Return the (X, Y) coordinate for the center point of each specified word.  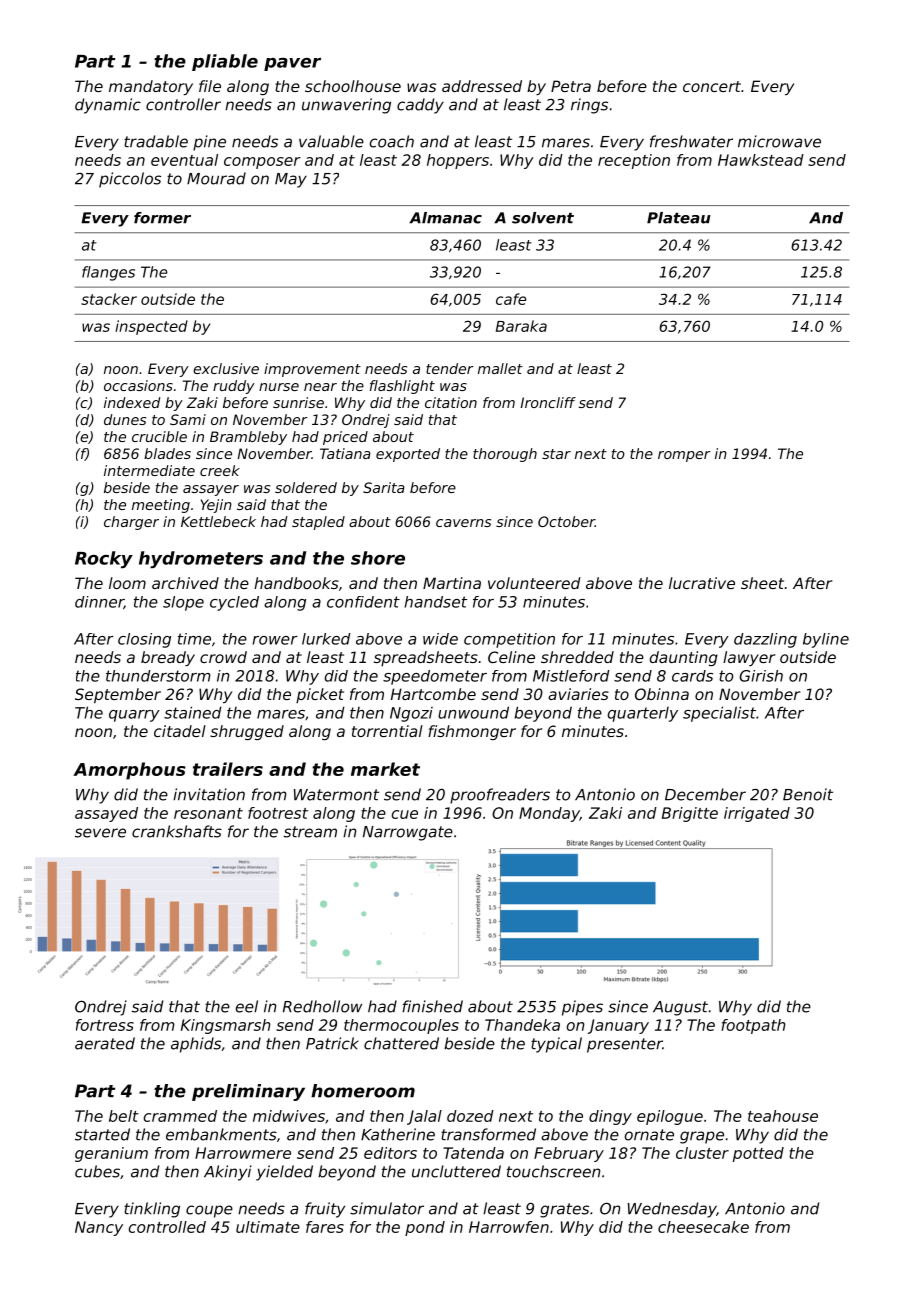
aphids (196, 1045)
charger (131, 523)
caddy (420, 106)
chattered (401, 1043)
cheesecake (703, 1227)
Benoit (808, 794)
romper (684, 456)
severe (100, 833)
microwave (779, 141)
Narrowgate (408, 833)
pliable (225, 62)
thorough (505, 455)
